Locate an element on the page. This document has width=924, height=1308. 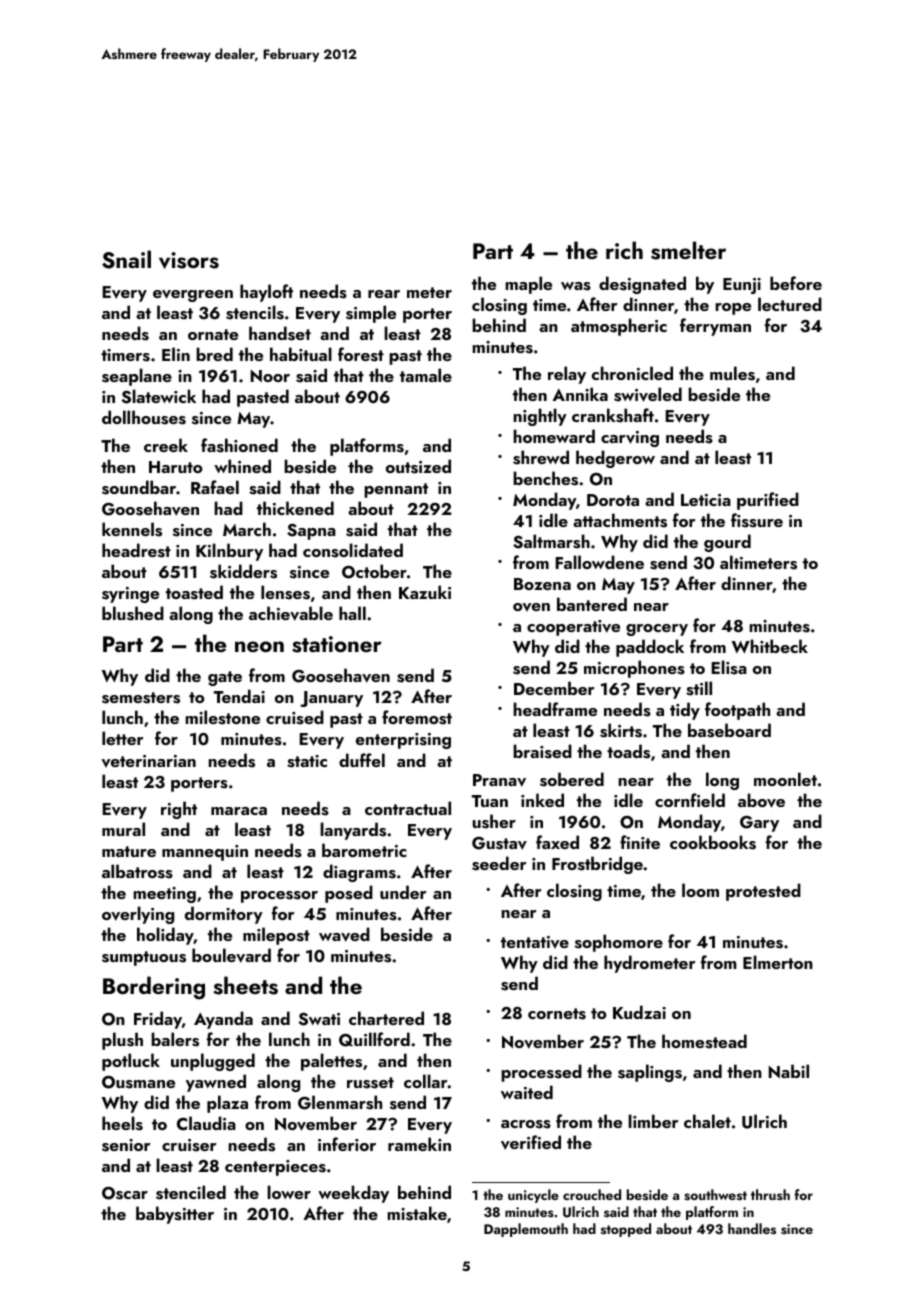
letter is located at coordinates (122, 738).
